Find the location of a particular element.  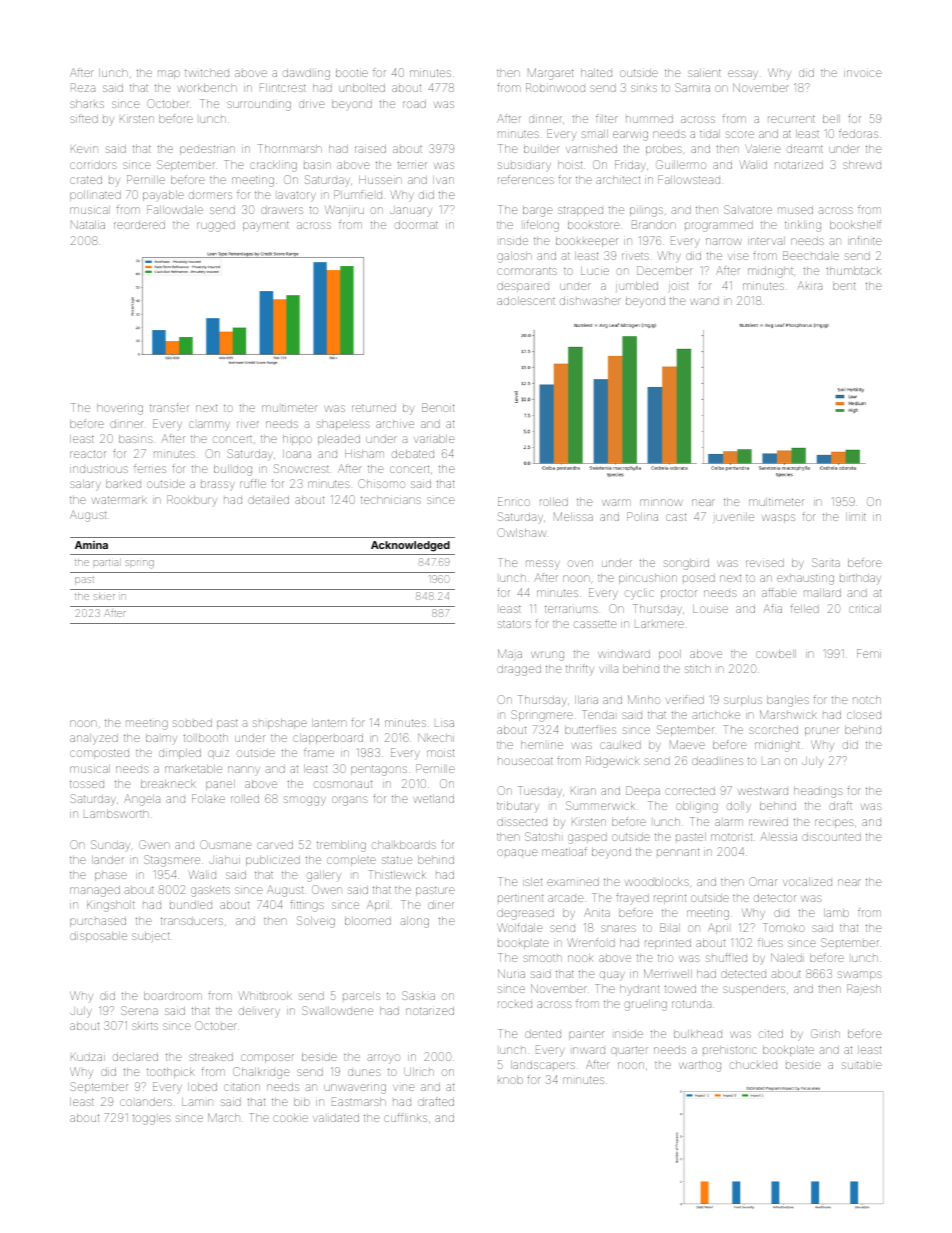

closed is located at coordinates (864, 715).
